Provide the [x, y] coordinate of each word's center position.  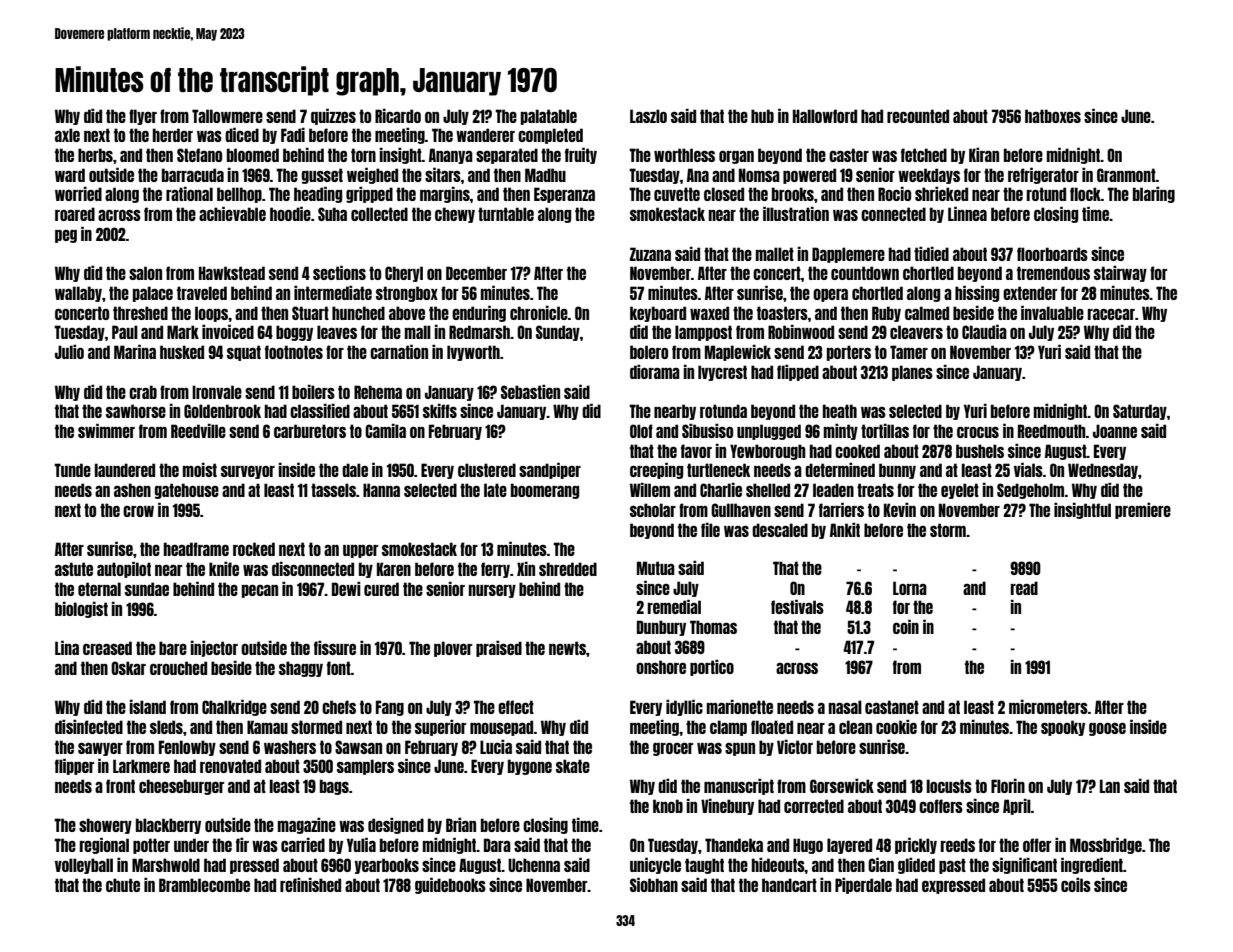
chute [123, 885]
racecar [1111, 314]
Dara [497, 845]
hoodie [290, 213]
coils [1076, 885]
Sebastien [530, 392]
